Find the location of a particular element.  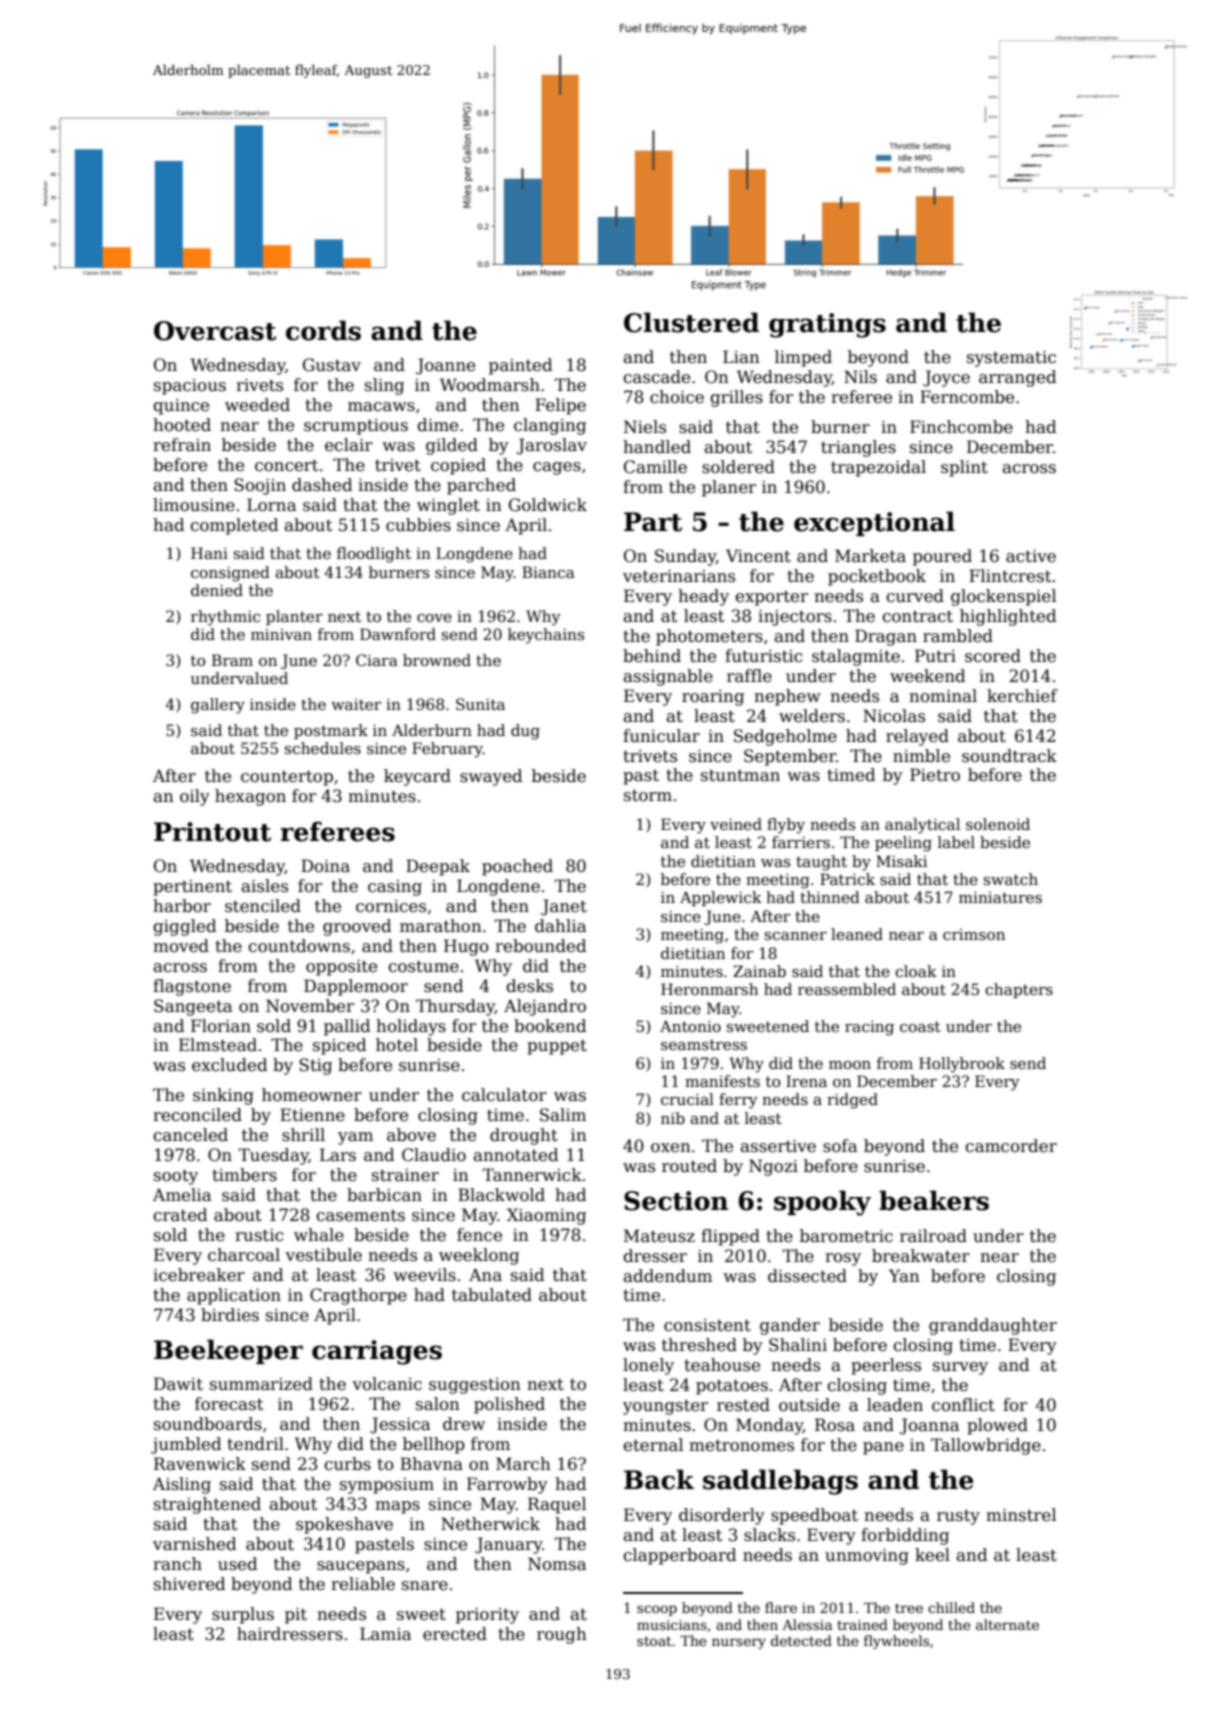

minstrel is located at coordinates (1021, 1515).
